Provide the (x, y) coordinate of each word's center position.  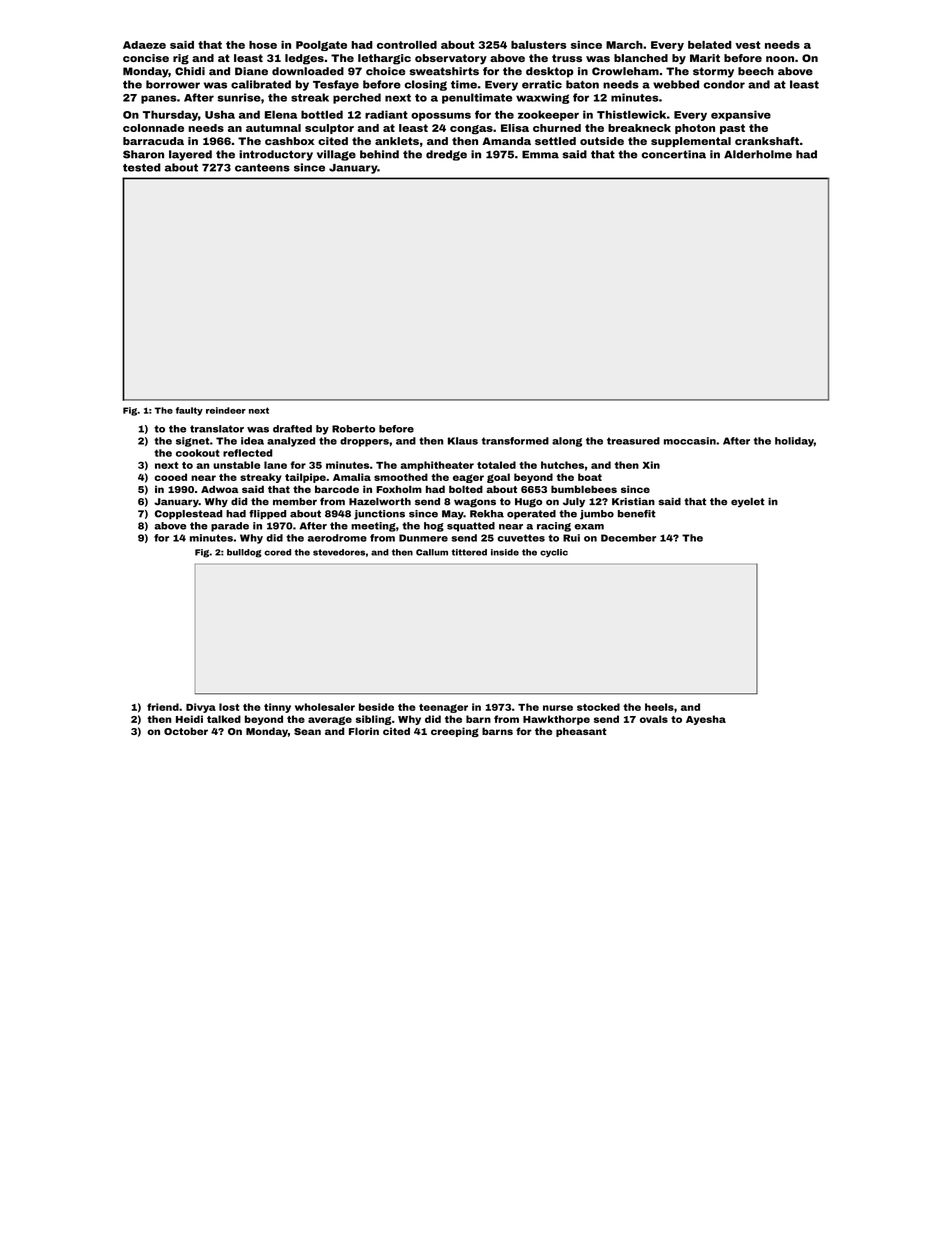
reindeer (226, 410)
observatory (451, 59)
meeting (373, 527)
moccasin (690, 441)
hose (263, 45)
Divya (201, 708)
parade (230, 527)
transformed (515, 441)
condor (724, 84)
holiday (794, 442)
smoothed (401, 477)
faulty (189, 411)
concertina (673, 154)
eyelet (748, 502)
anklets (397, 141)
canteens (262, 168)
